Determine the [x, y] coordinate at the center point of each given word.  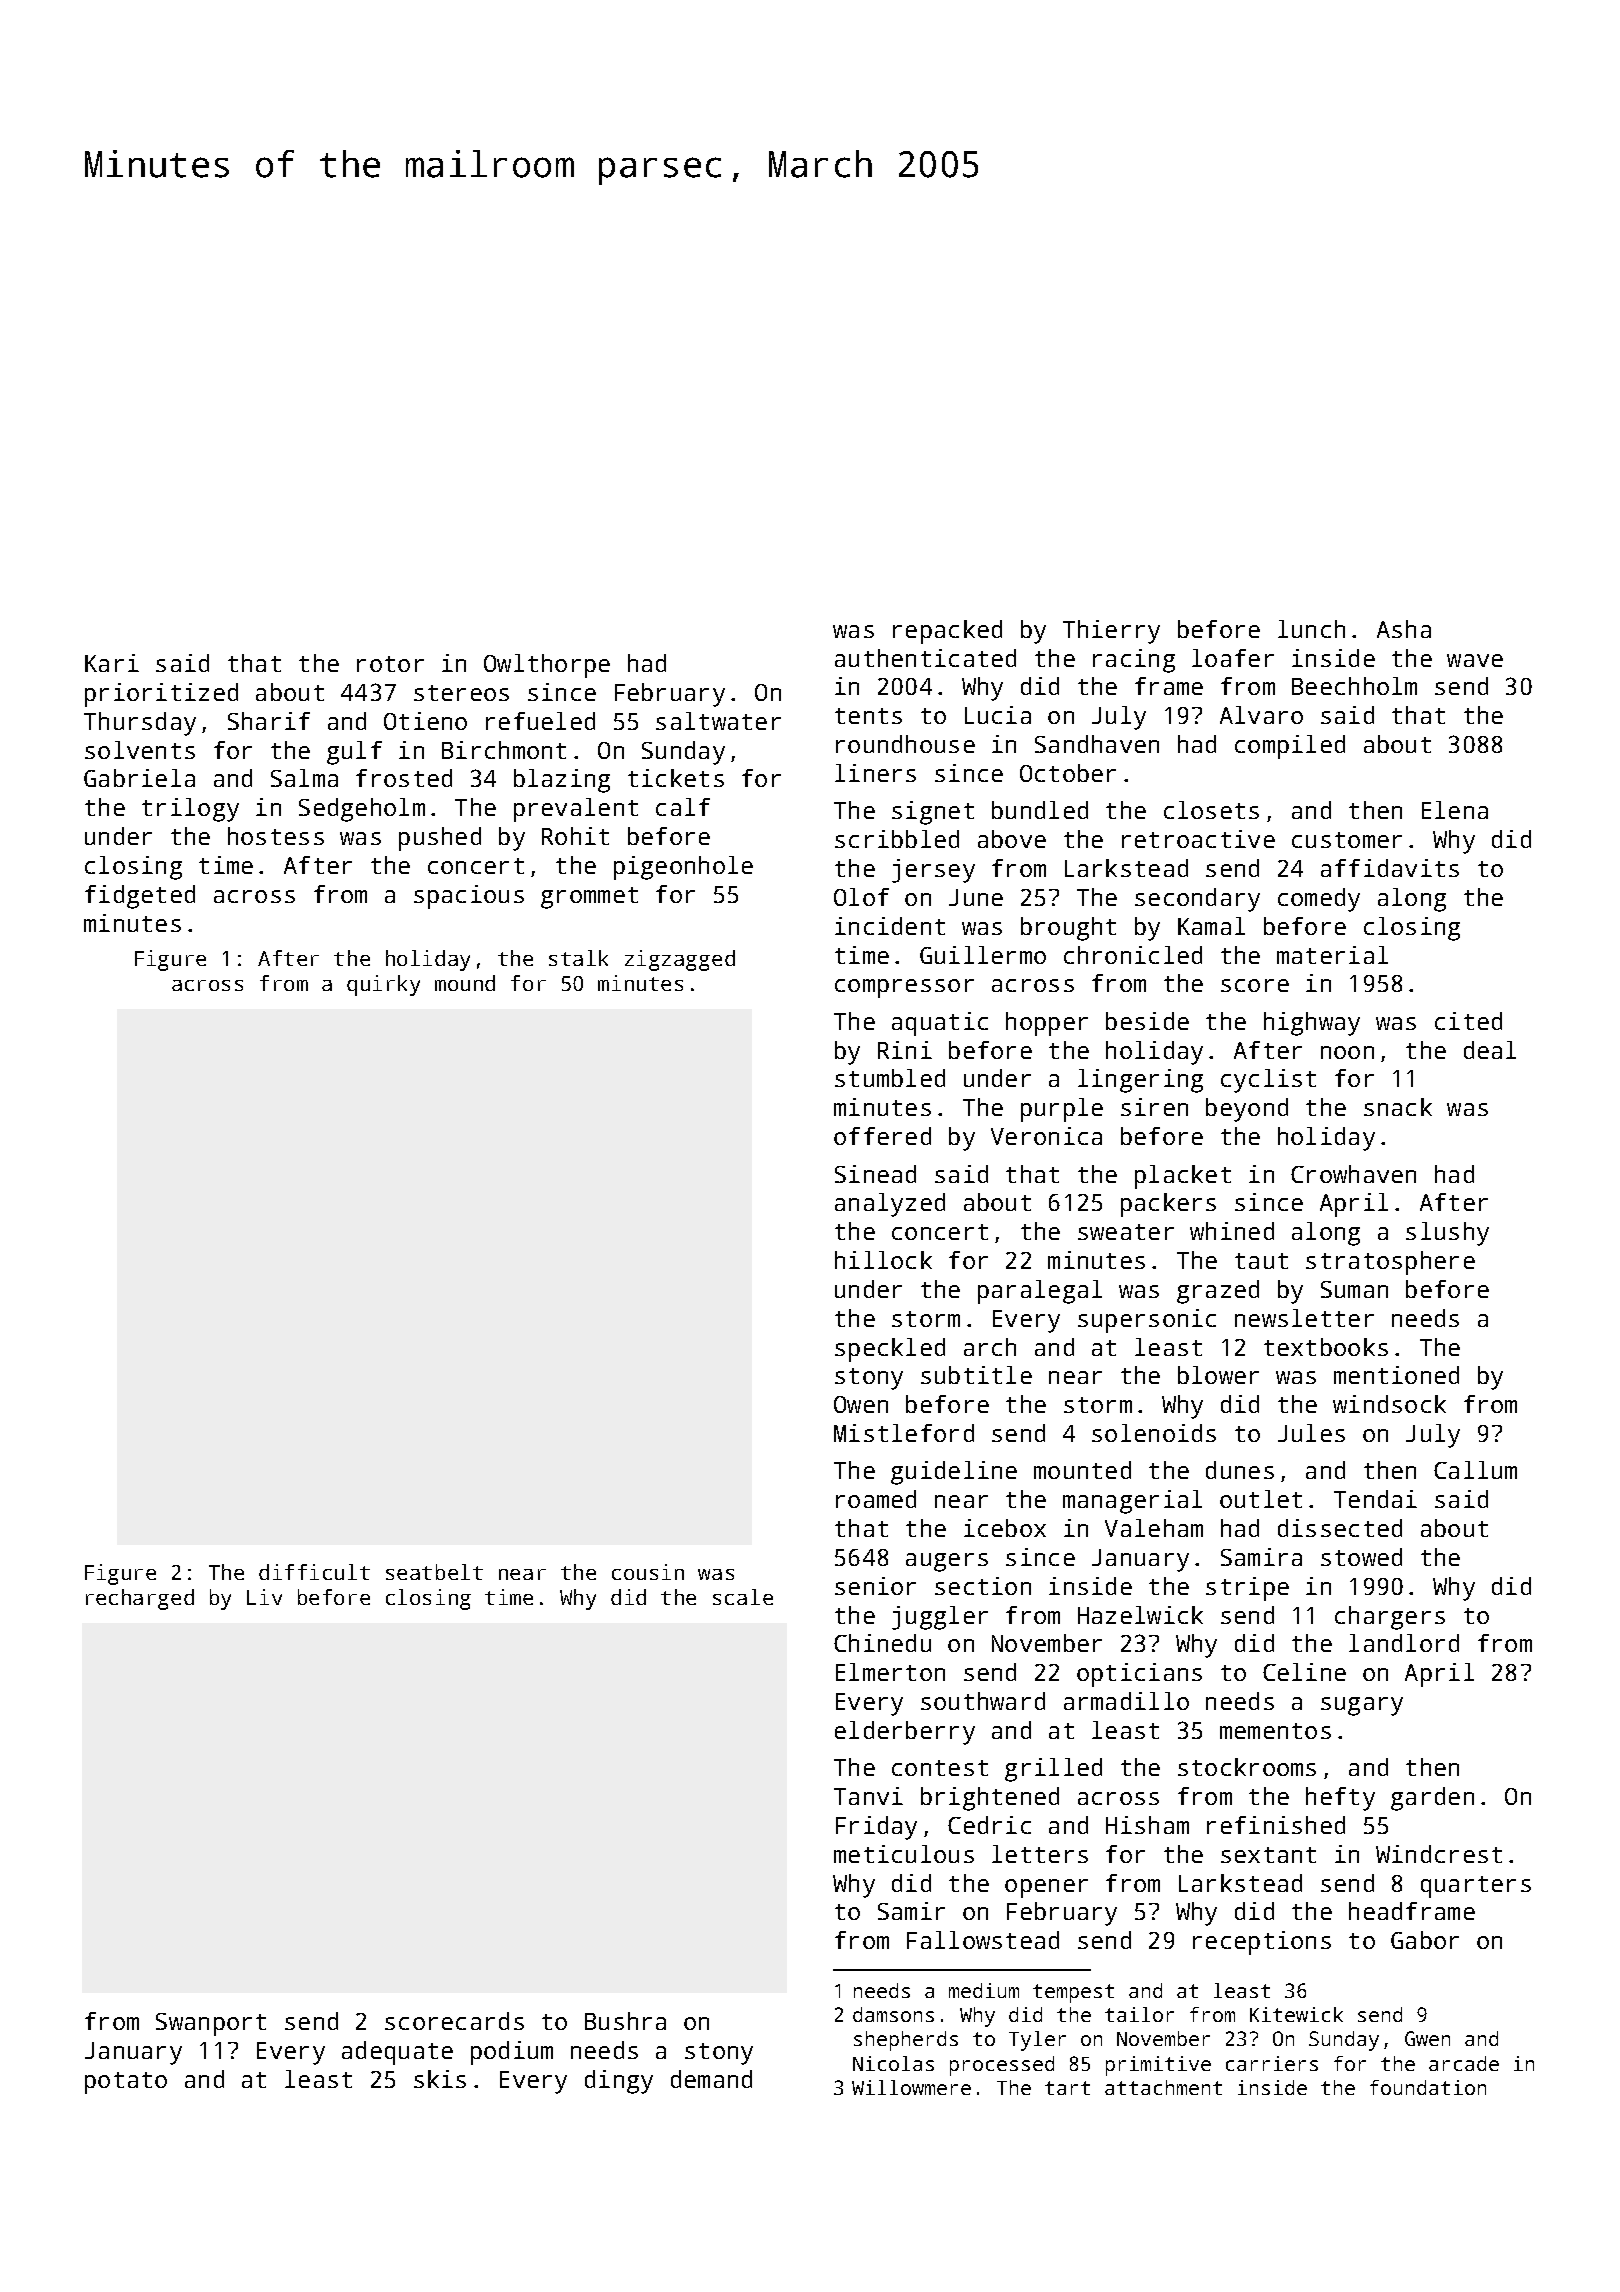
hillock [883, 1260]
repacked [947, 632]
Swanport [211, 2024]
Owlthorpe [547, 666]
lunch [1311, 629]
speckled [890, 1350]
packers [1168, 1205]
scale [743, 1597]
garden [1432, 1799]
